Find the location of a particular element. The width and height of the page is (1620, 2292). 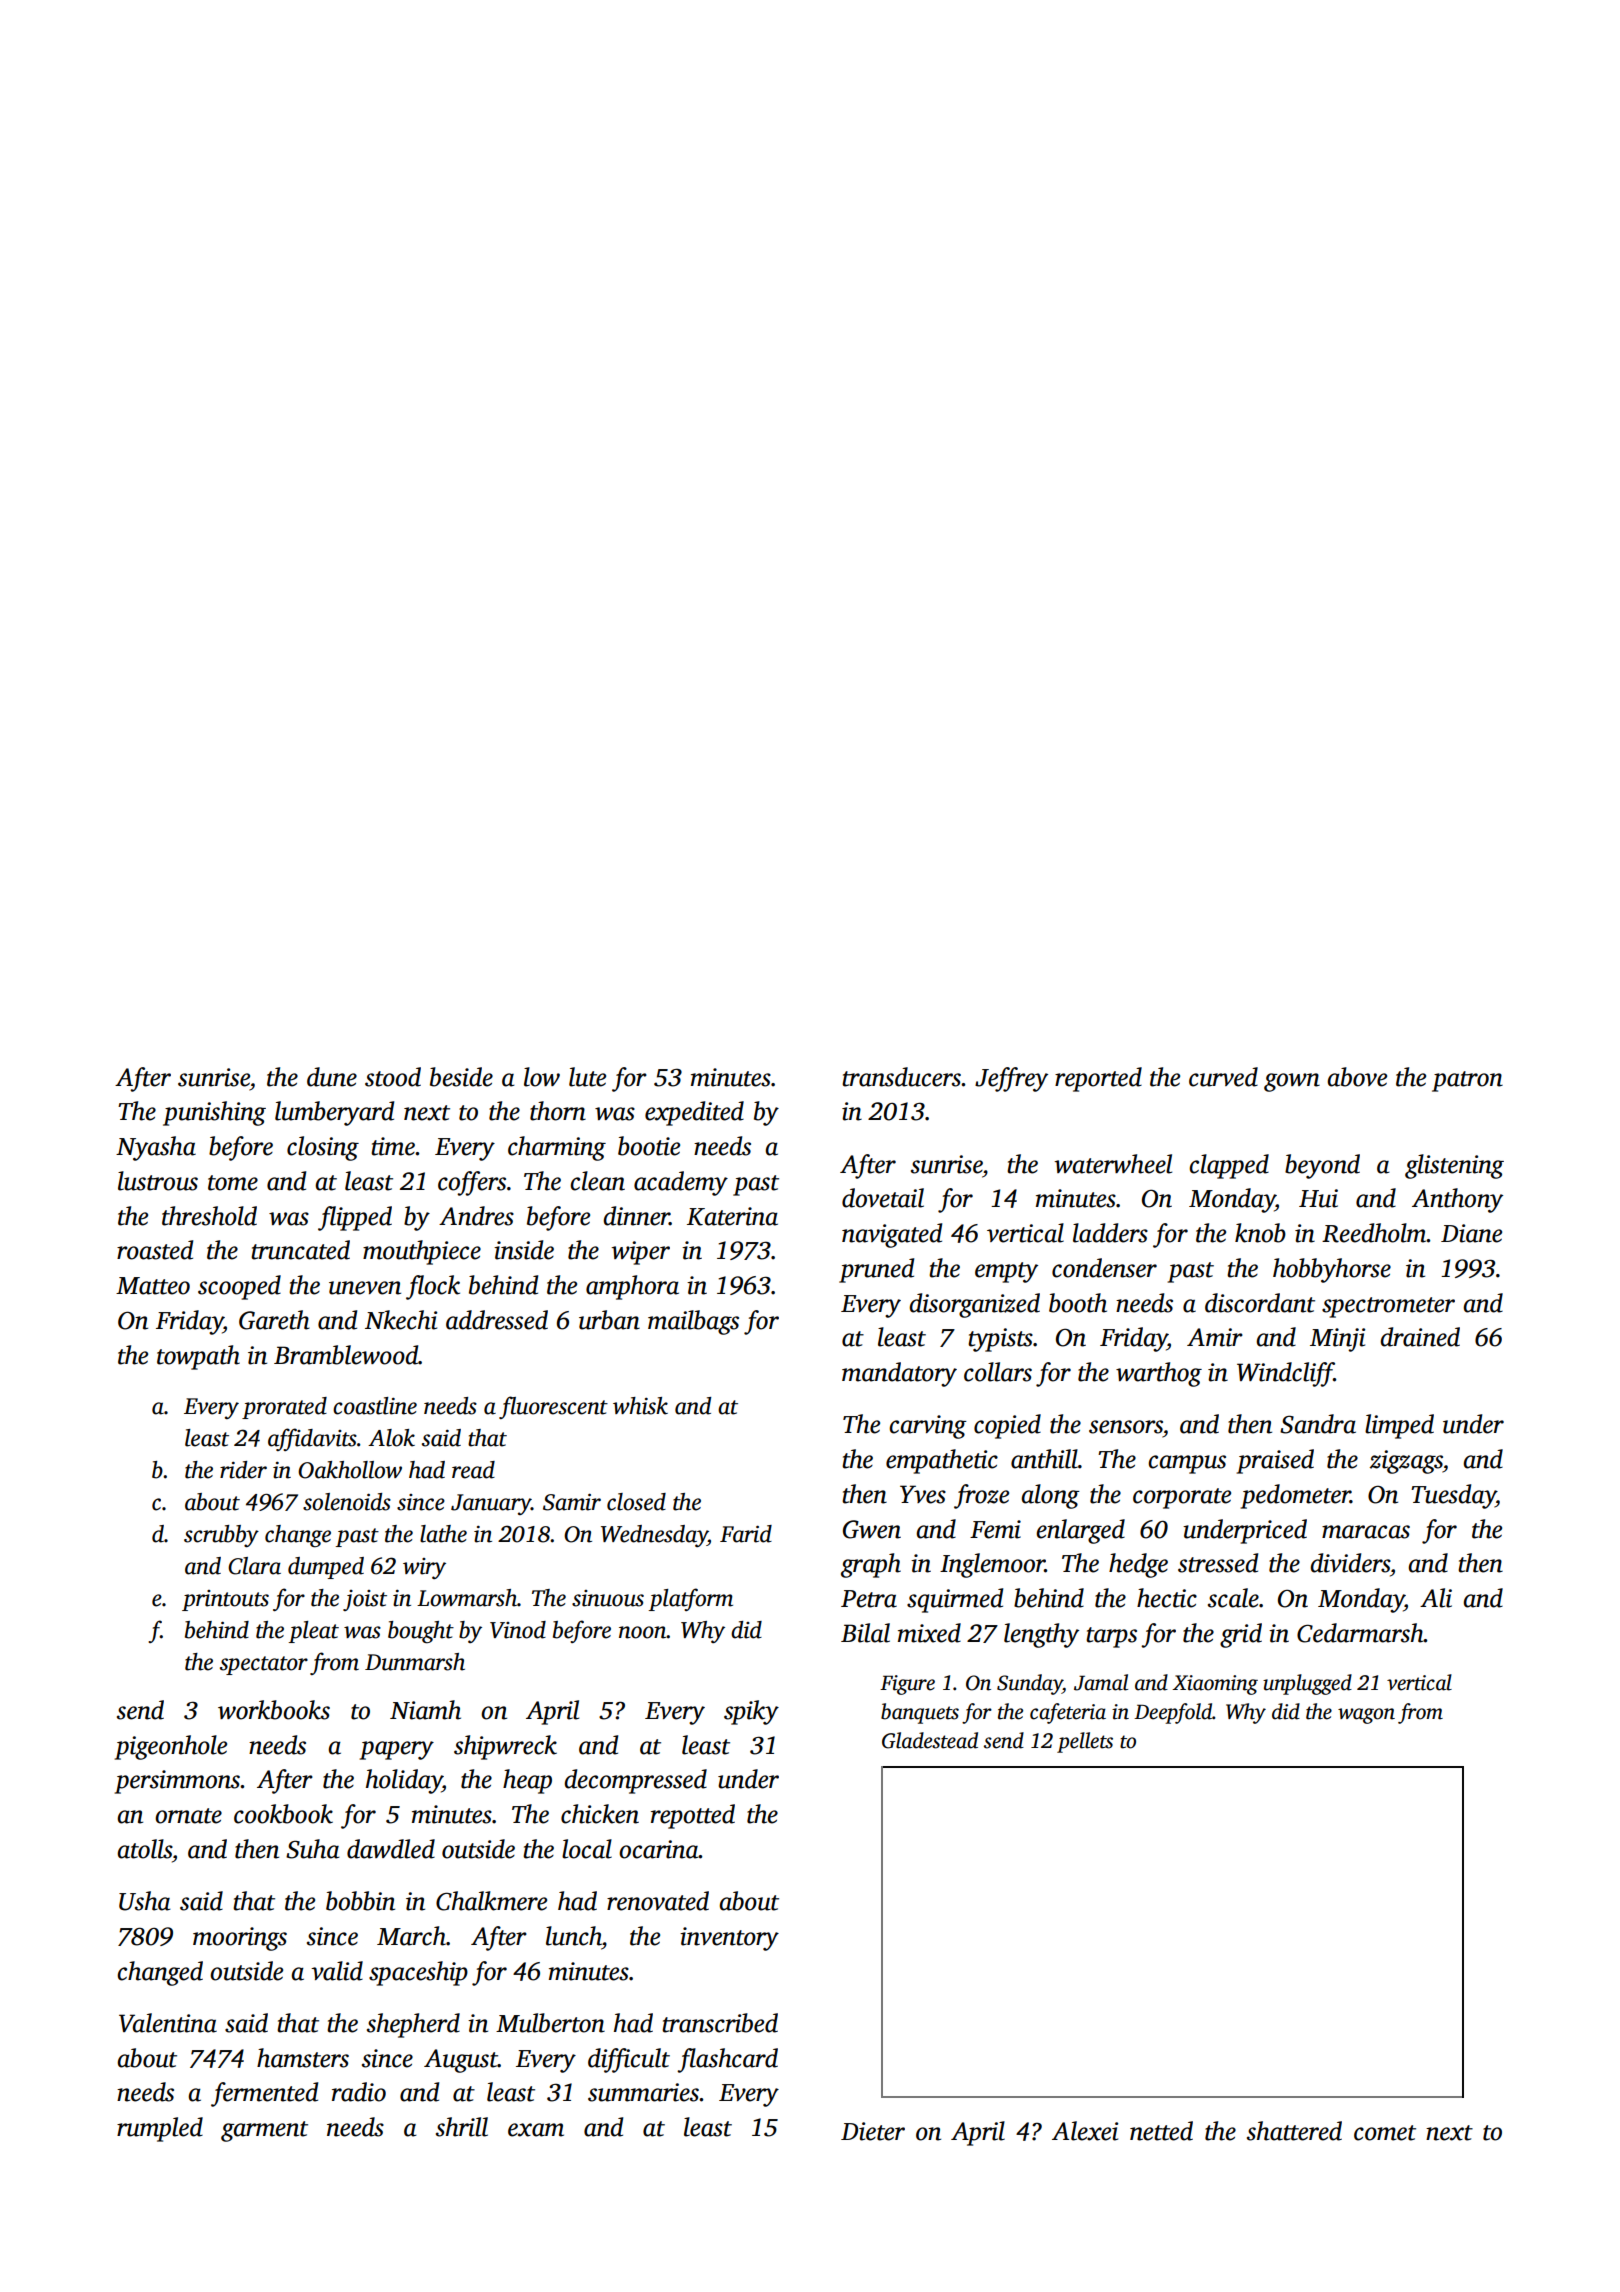

wagon is located at coordinates (1366, 1716).
